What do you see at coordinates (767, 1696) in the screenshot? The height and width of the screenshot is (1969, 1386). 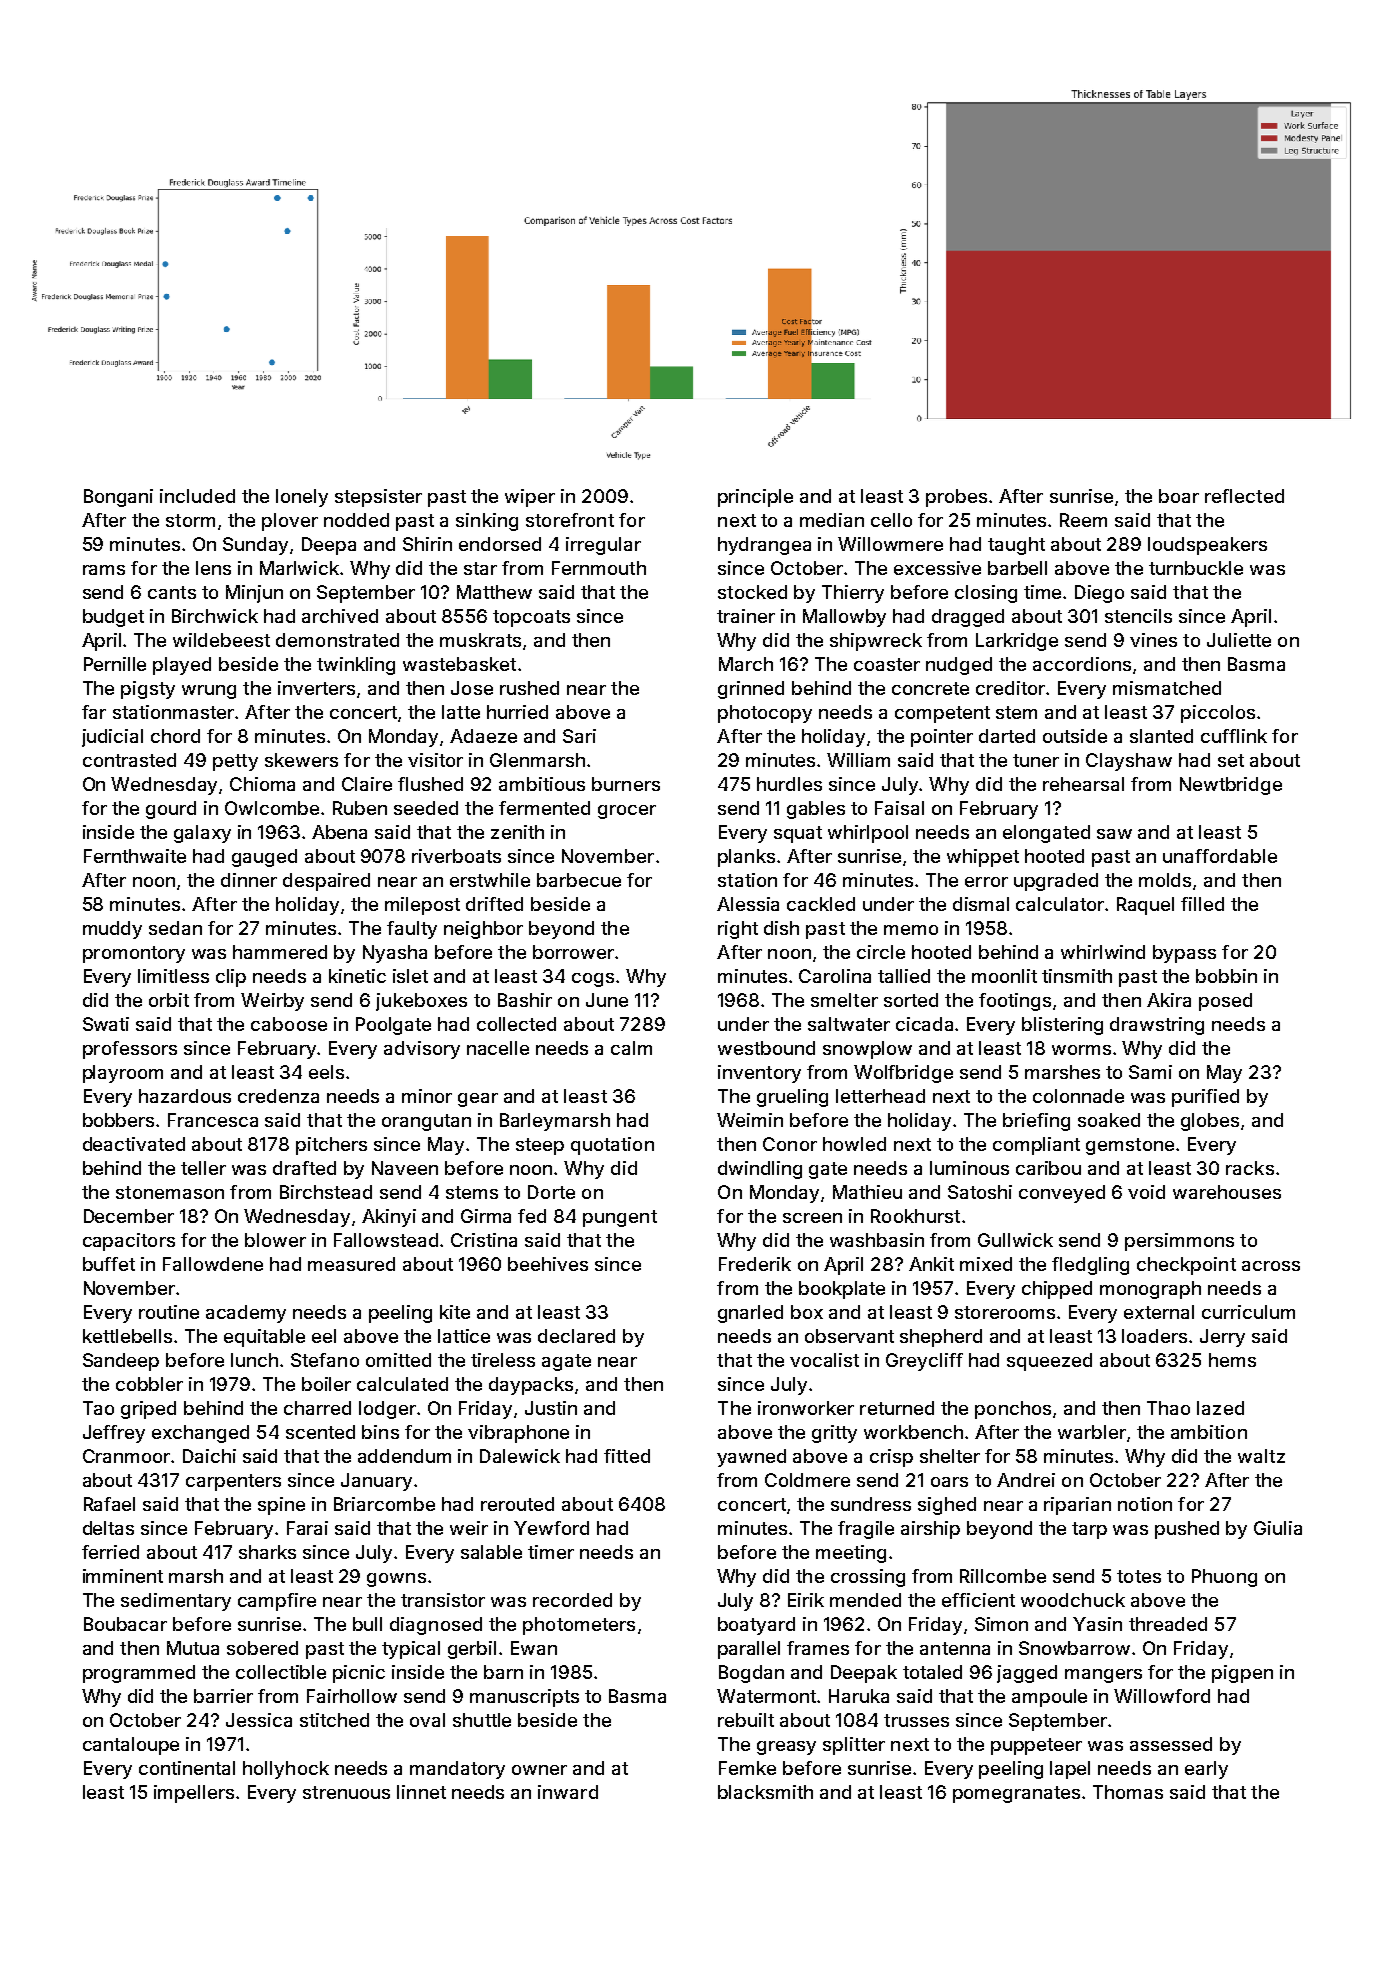 I see `Watermont` at bounding box center [767, 1696].
